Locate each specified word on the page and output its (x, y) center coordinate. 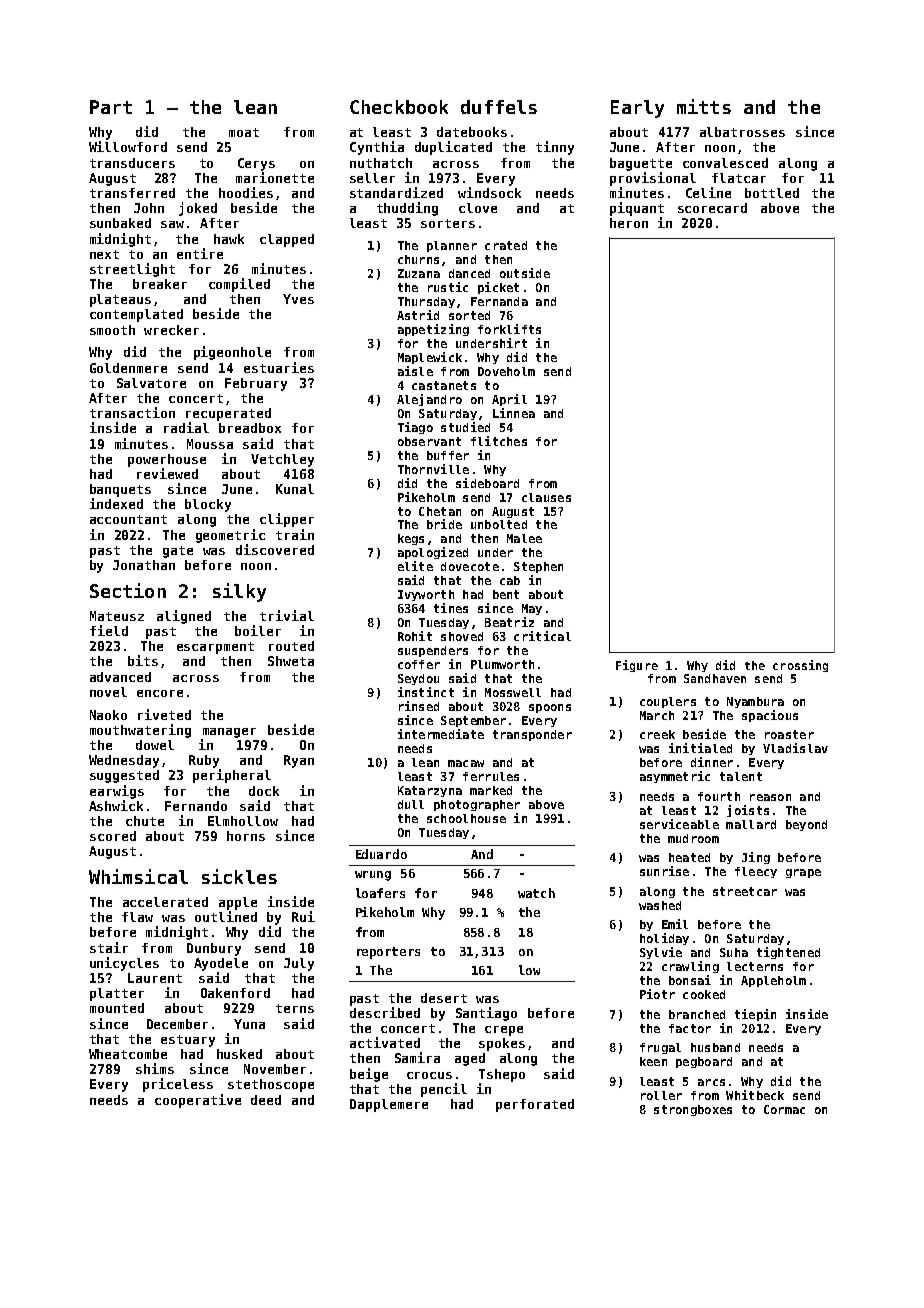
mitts (704, 106)
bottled (772, 193)
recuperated (228, 414)
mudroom (693, 838)
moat (244, 132)
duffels (499, 107)
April (509, 400)
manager (229, 733)
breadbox (250, 428)
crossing (800, 666)
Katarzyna (430, 791)
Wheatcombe (128, 1054)
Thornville (433, 469)
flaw (137, 917)
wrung (373, 876)
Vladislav (795, 748)
